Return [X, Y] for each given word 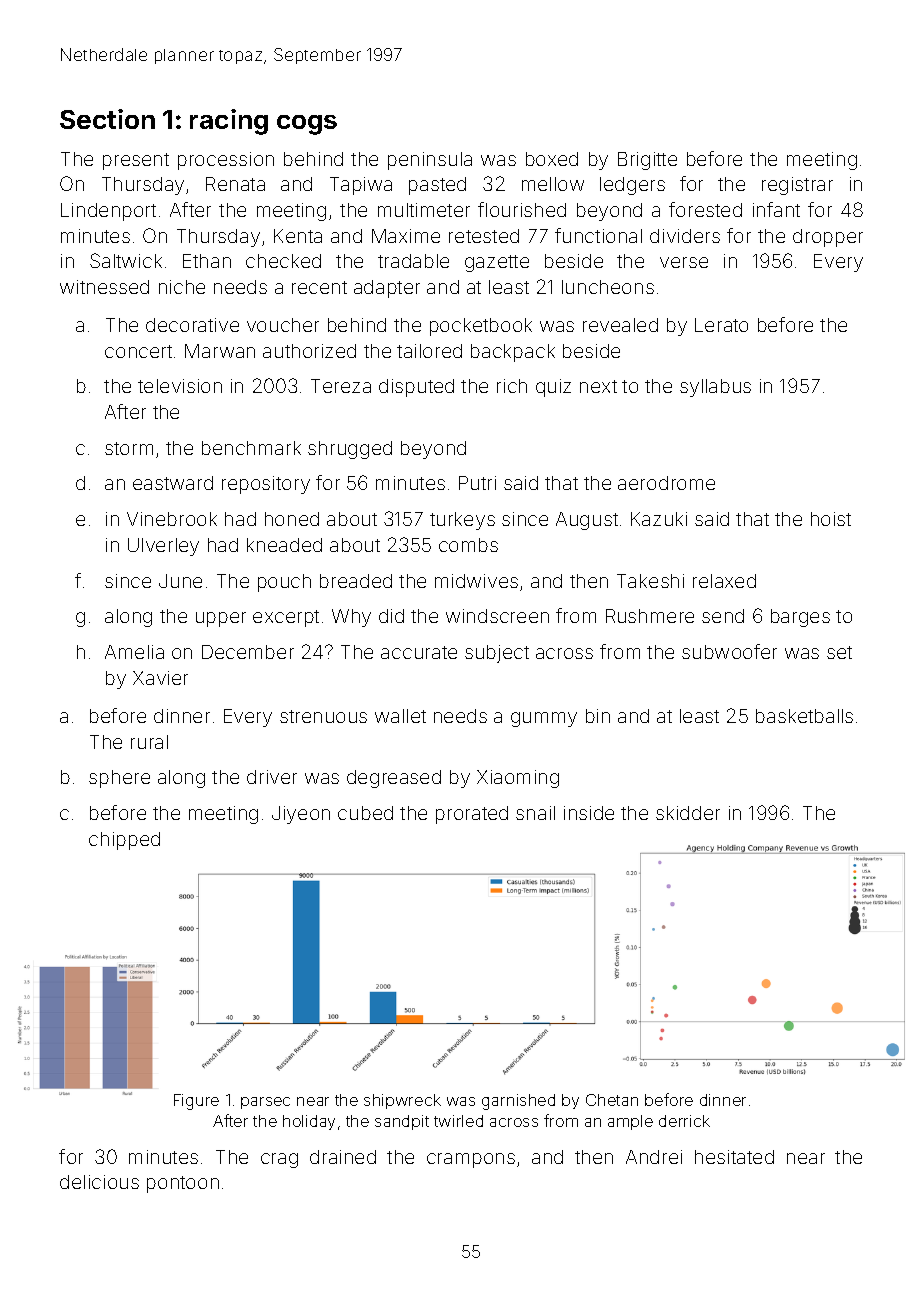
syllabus [715, 388]
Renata [235, 184]
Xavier [160, 678]
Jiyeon [301, 815]
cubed [365, 813]
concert [138, 351]
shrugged [350, 450]
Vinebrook [172, 519]
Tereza [341, 386]
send [723, 616]
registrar [797, 186]
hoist [831, 519]
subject [497, 654]
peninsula [430, 161]
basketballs [804, 716]
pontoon [183, 1184]
